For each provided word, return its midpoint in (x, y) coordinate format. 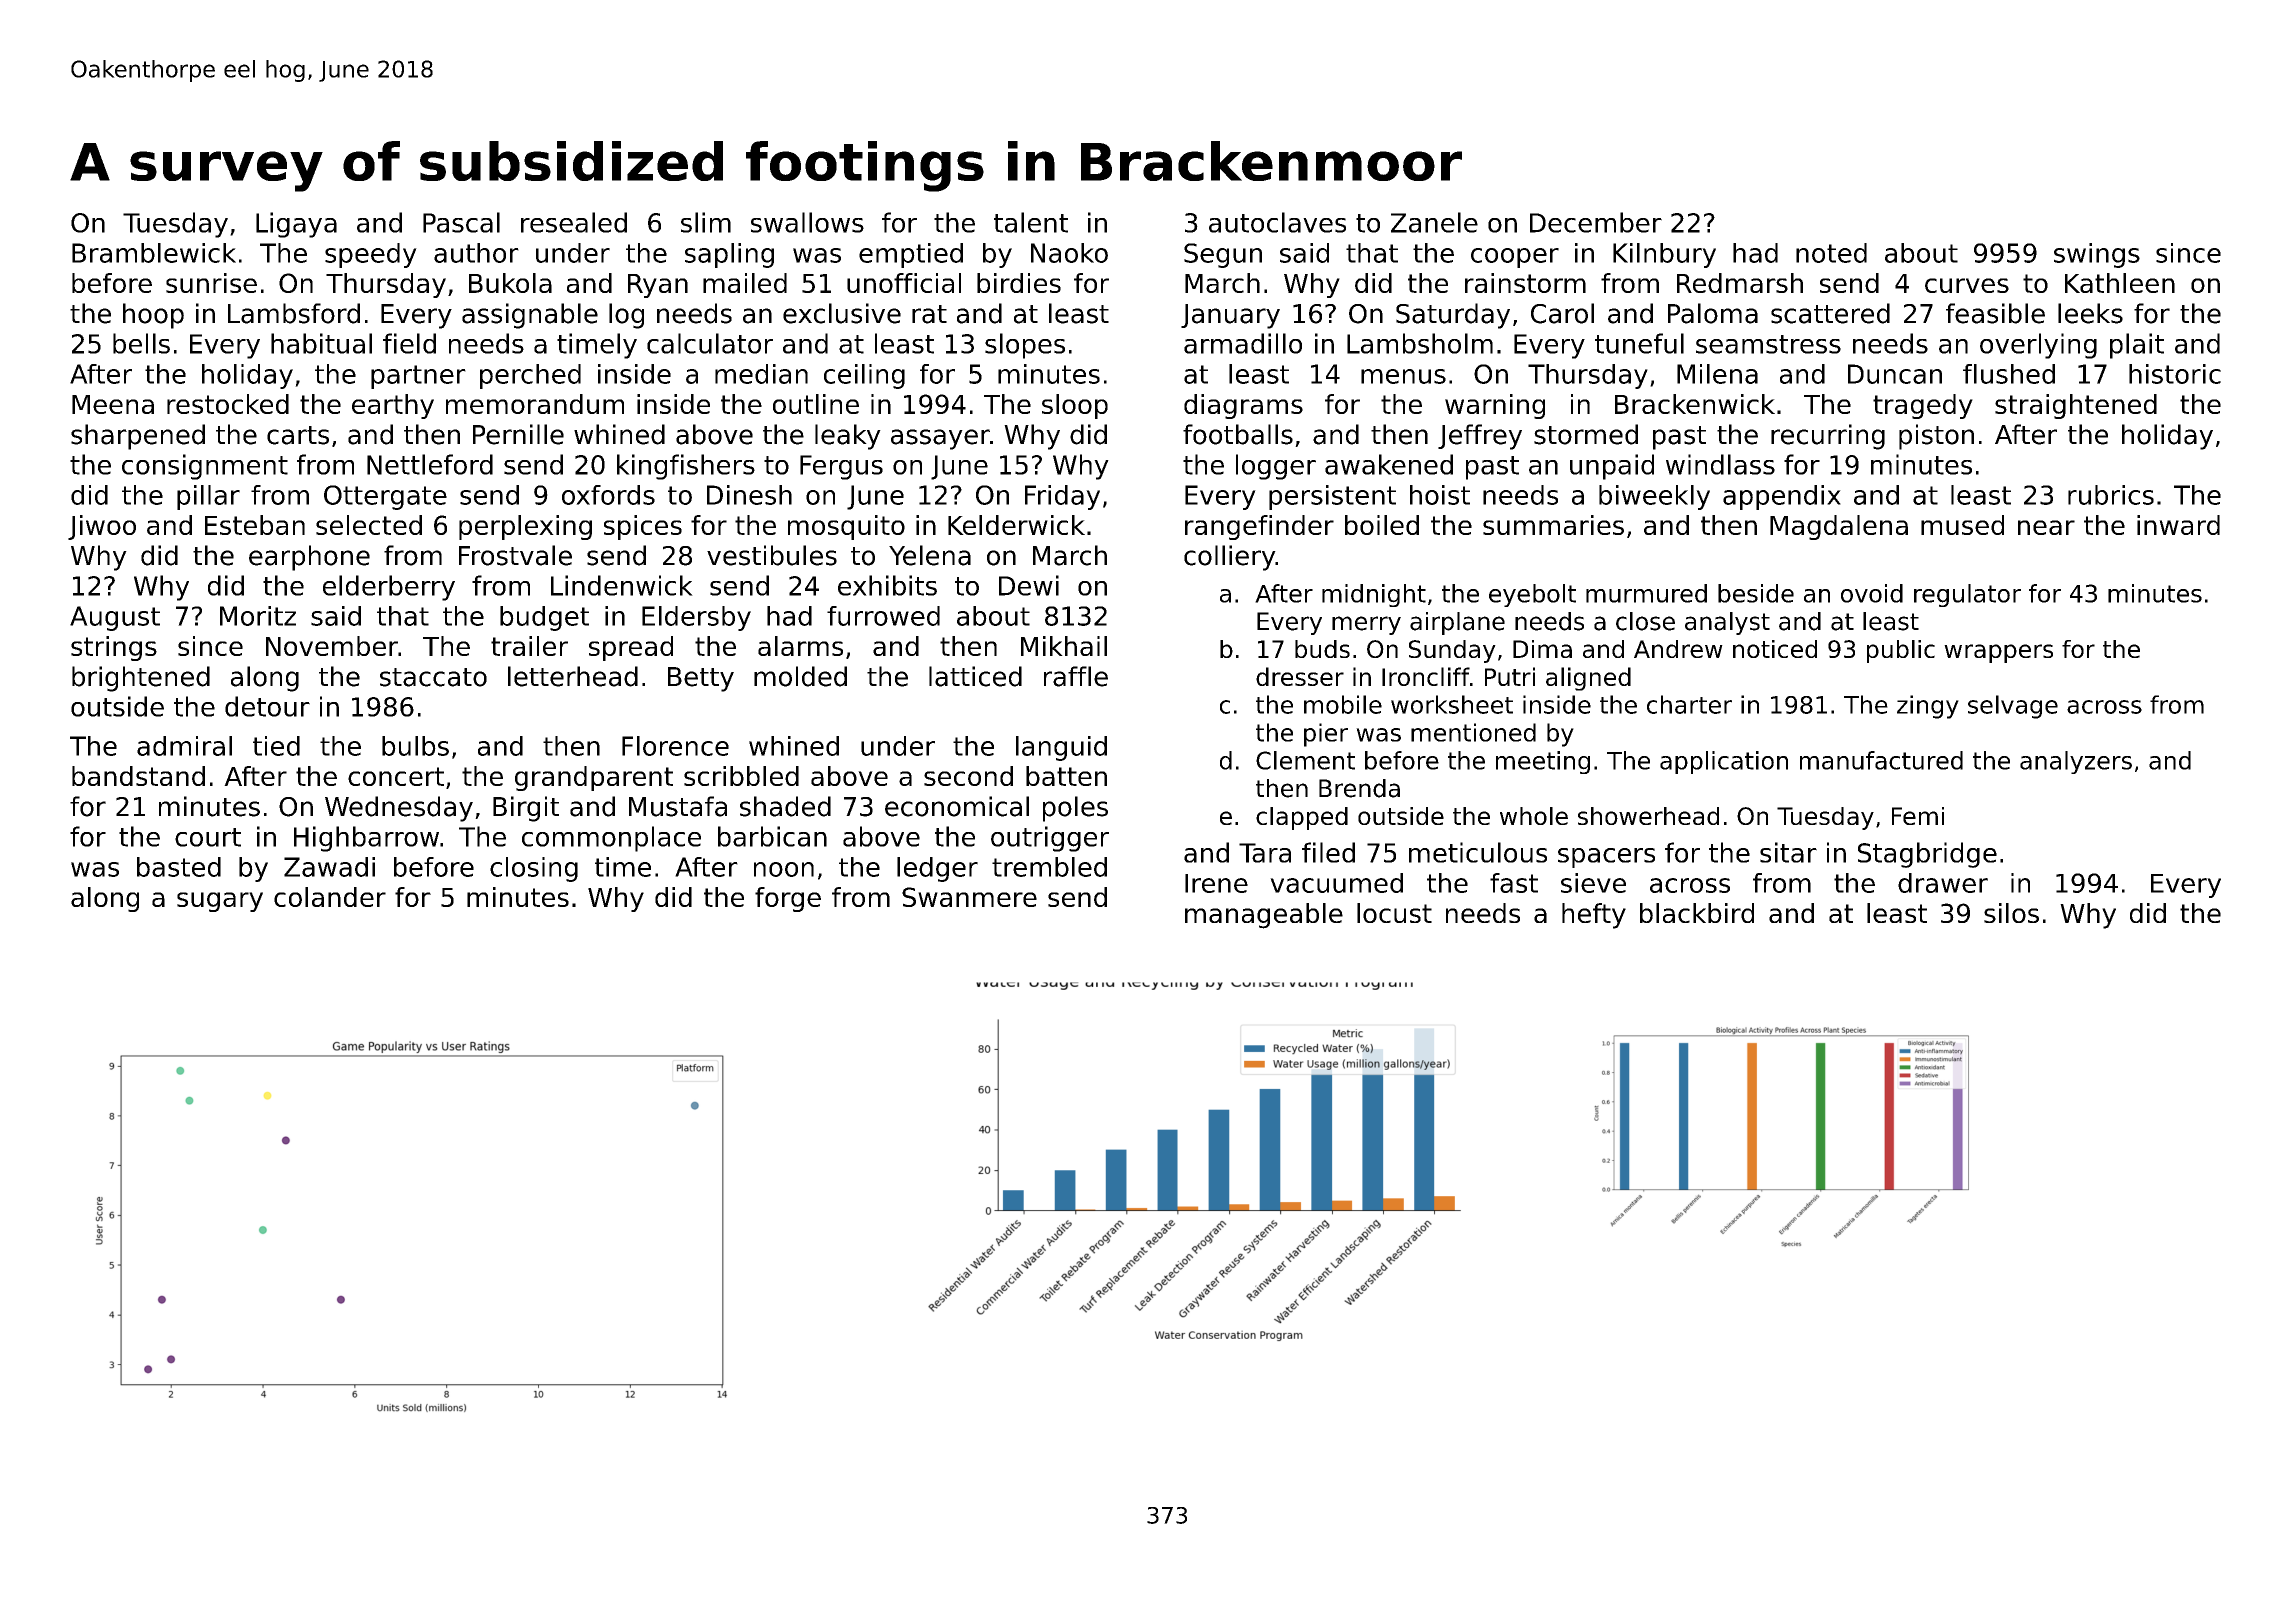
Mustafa (678, 806)
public (1901, 651)
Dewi (1029, 585)
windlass (1720, 464)
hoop (153, 316)
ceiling (864, 376)
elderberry (389, 588)
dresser (1300, 676)
